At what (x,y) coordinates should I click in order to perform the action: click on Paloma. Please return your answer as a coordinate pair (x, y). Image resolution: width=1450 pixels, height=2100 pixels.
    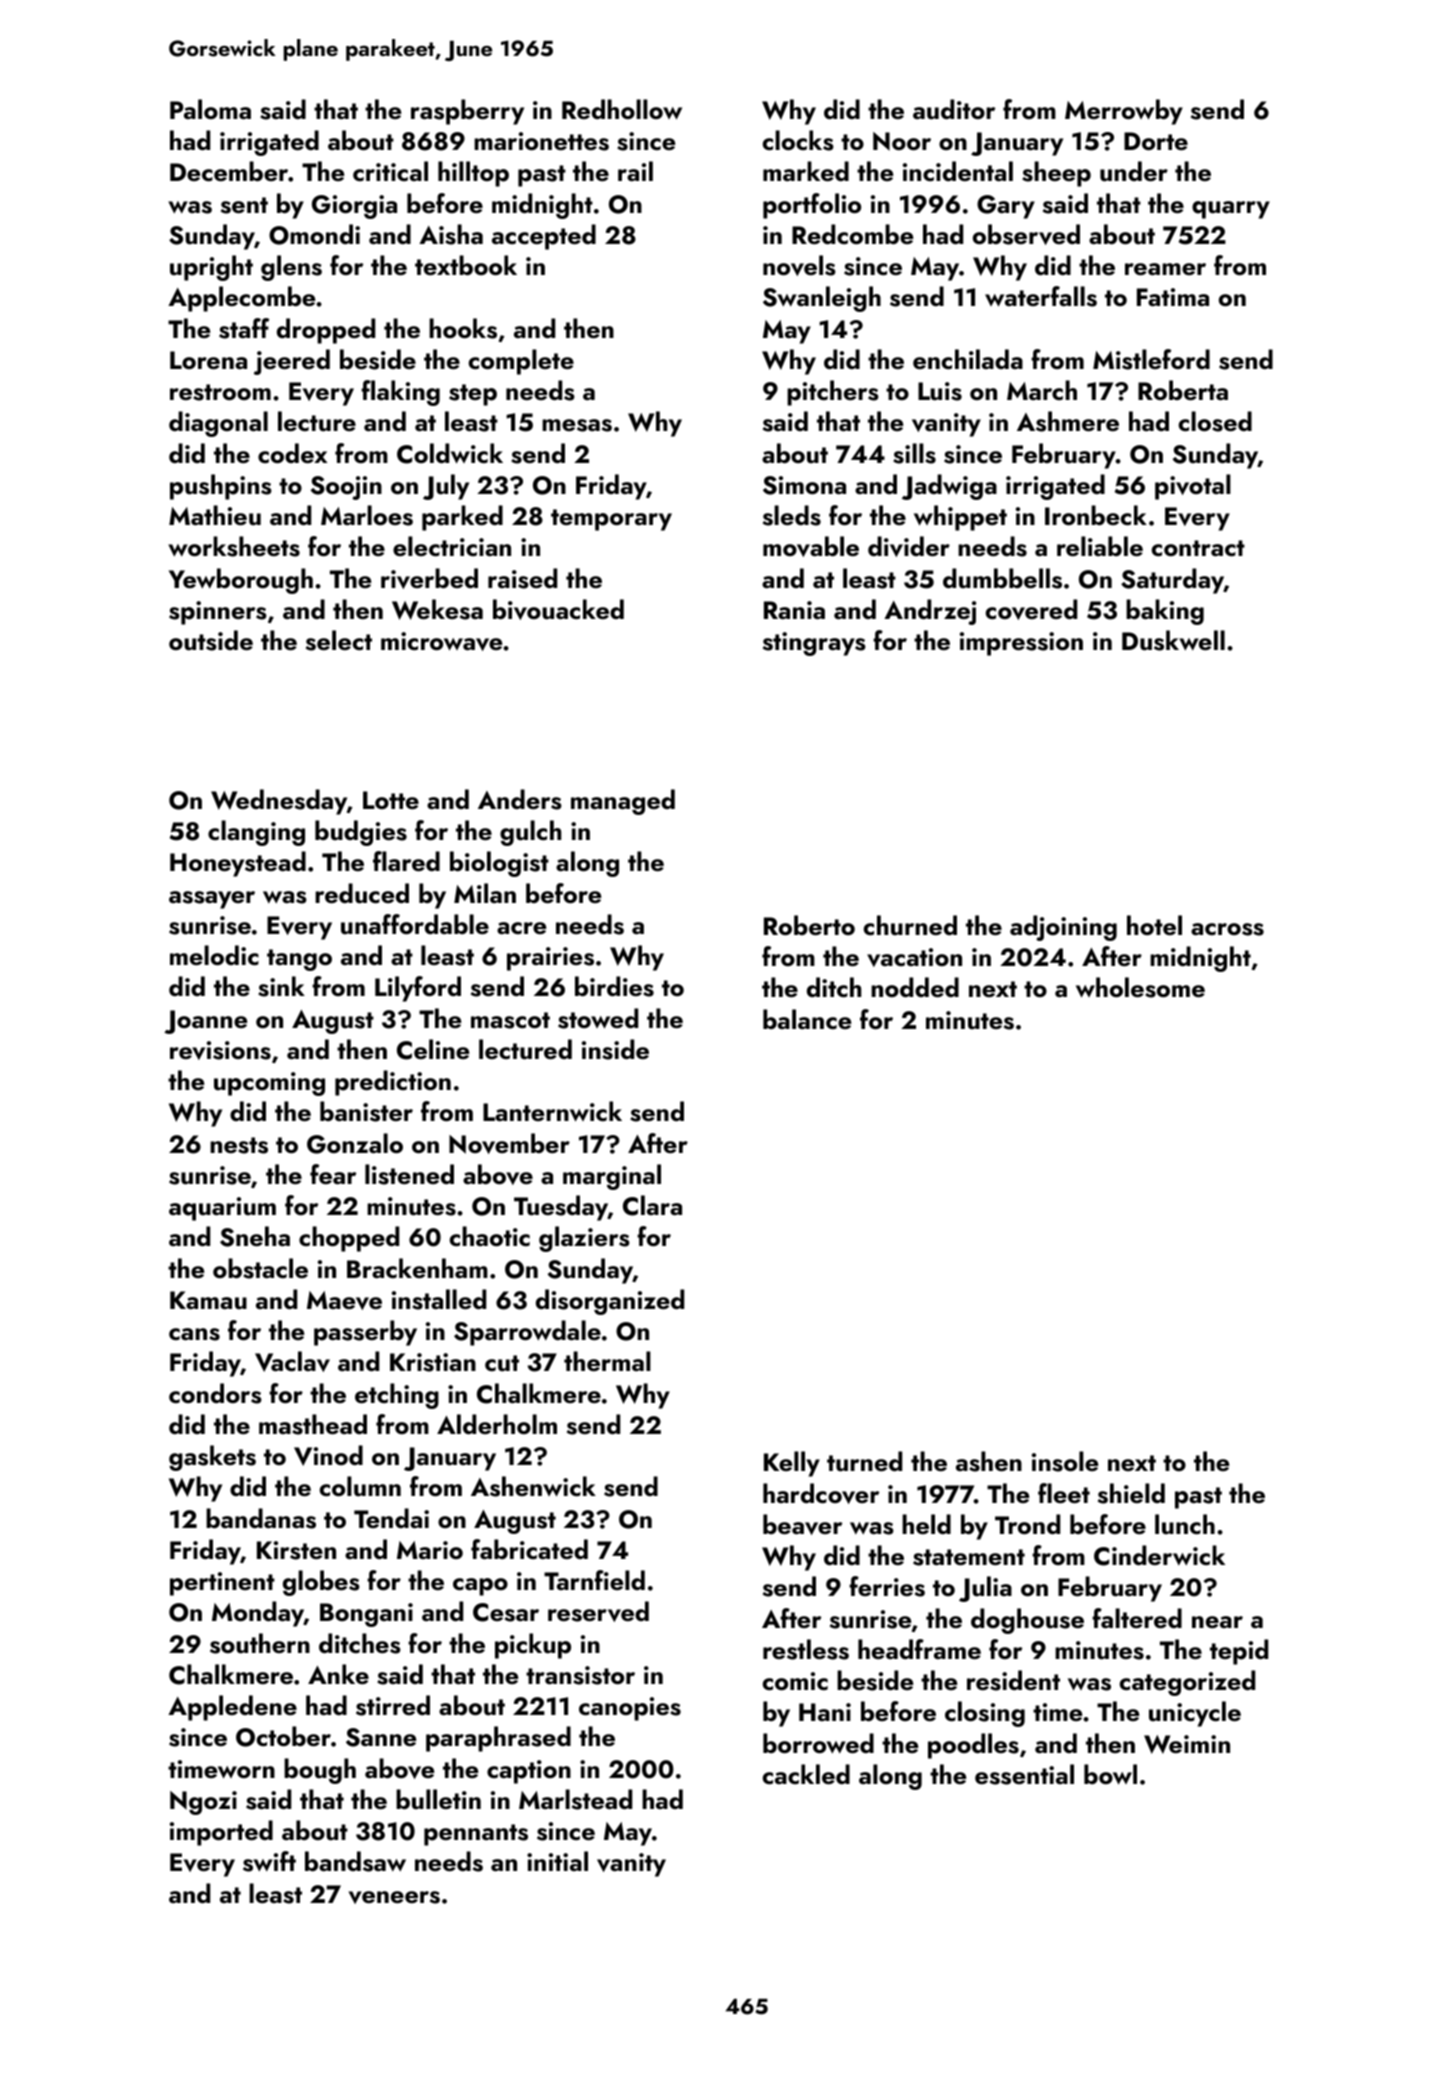
    Looking at the image, I should click on (210, 109).
